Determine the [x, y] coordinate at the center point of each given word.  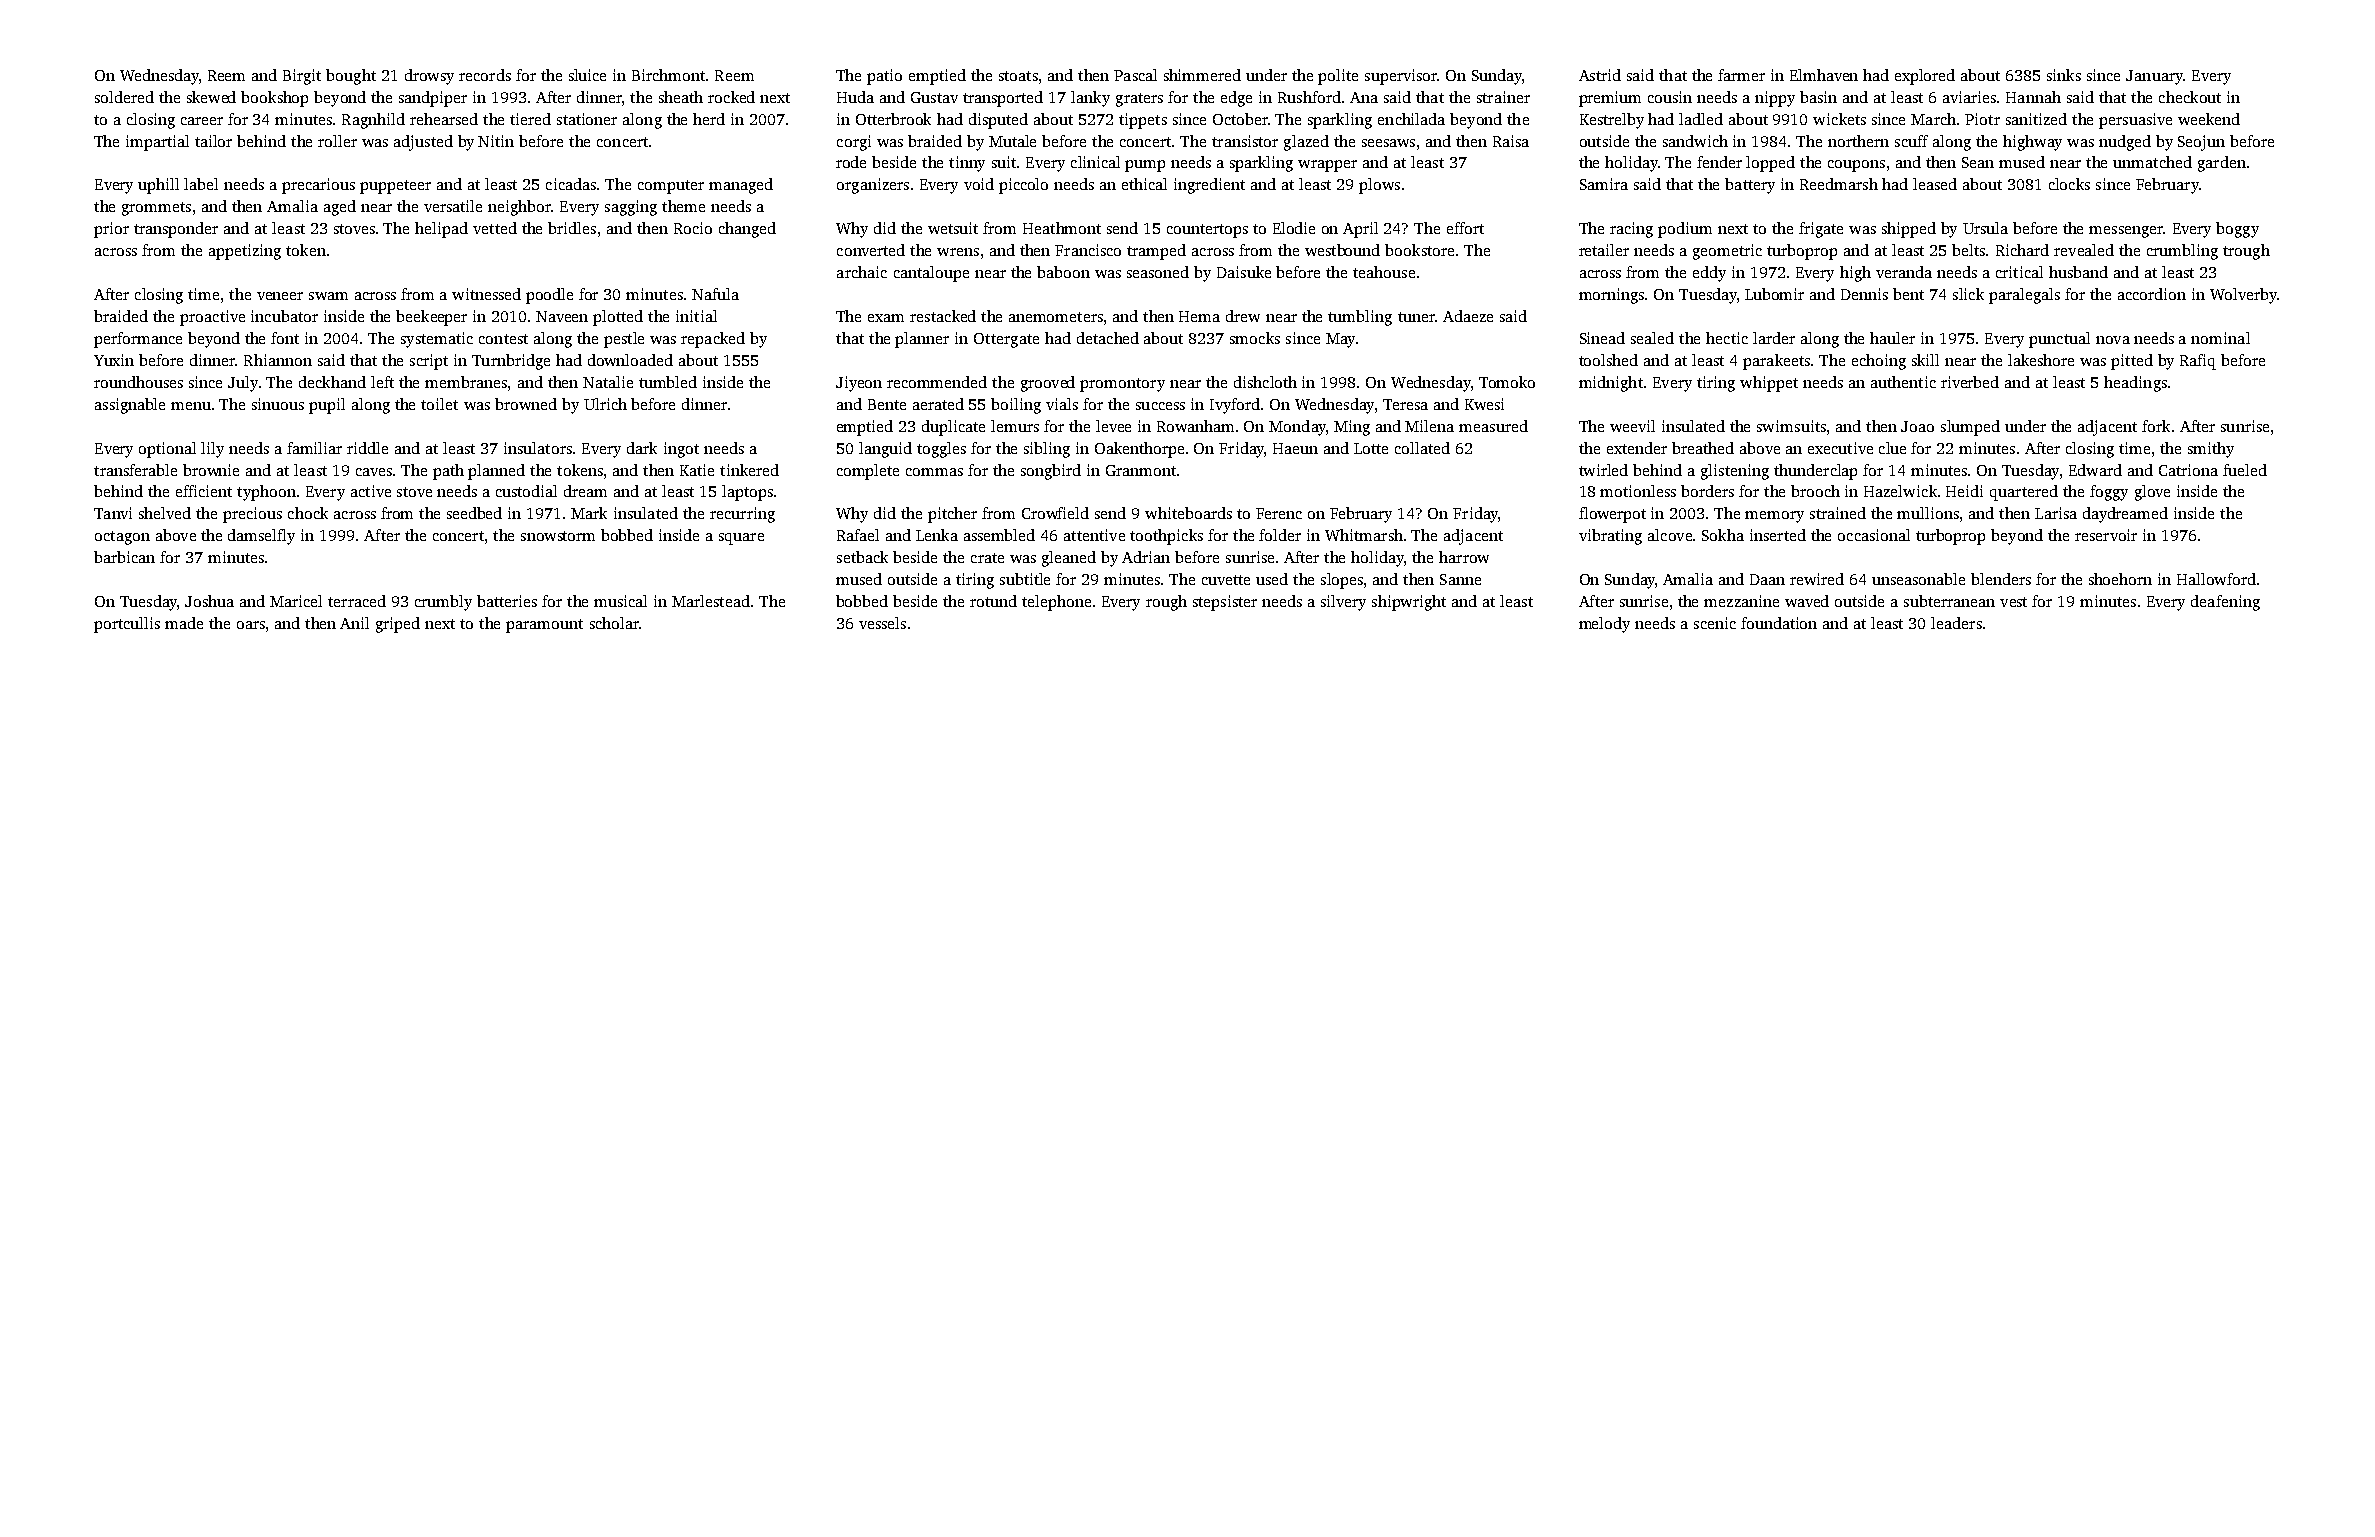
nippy [1775, 99]
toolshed [1608, 360]
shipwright [1409, 603]
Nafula [715, 294]
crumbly [443, 603]
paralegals [2024, 296]
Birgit [302, 77]
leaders [1956, 623]
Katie [697, 470]
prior [111, 230]
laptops [747, 493]
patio [884, 77]
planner [922, 340]
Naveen [562, 316]
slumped [1970, 428]
